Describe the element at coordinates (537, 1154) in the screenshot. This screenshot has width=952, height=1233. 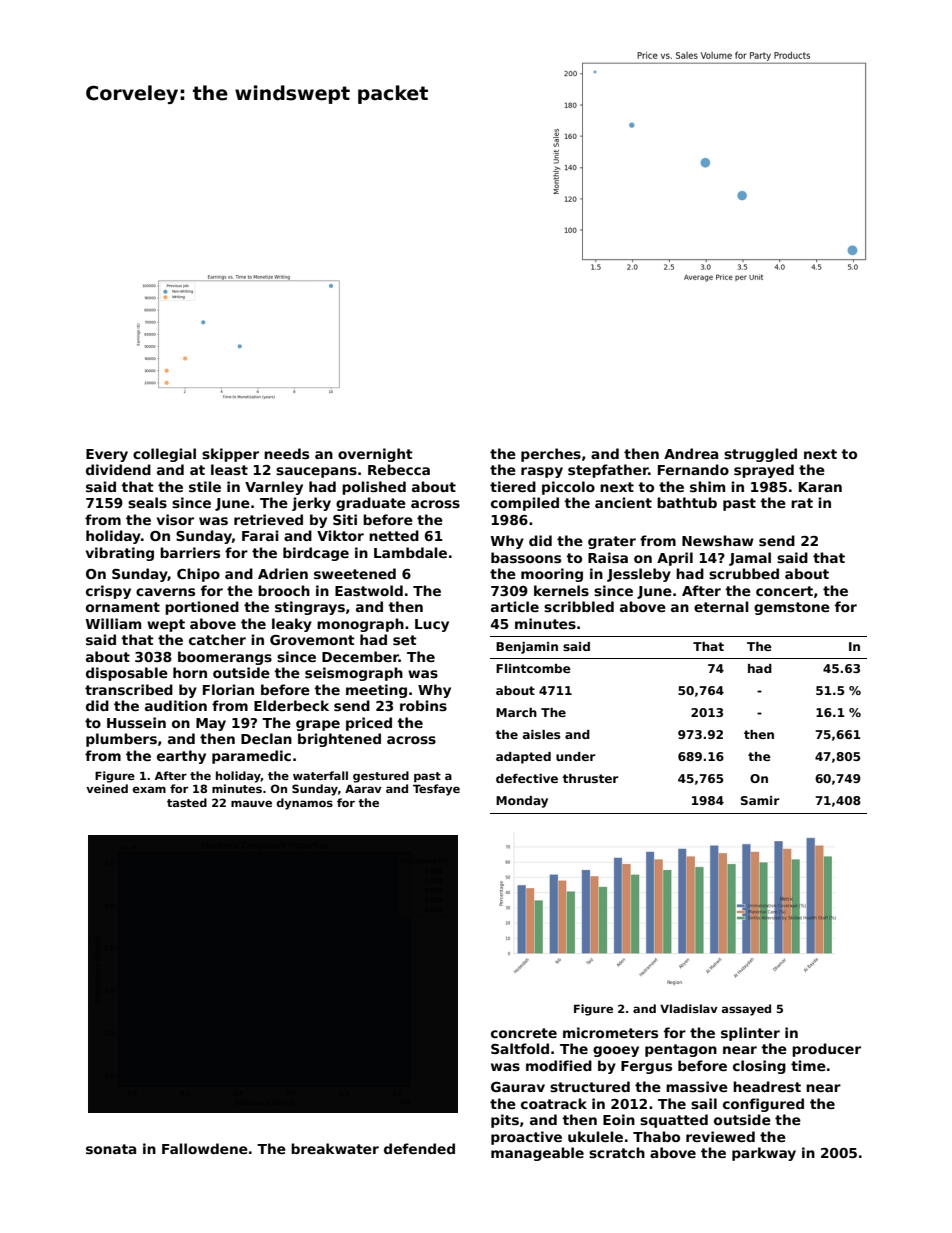
I see `manageable` at that location.
